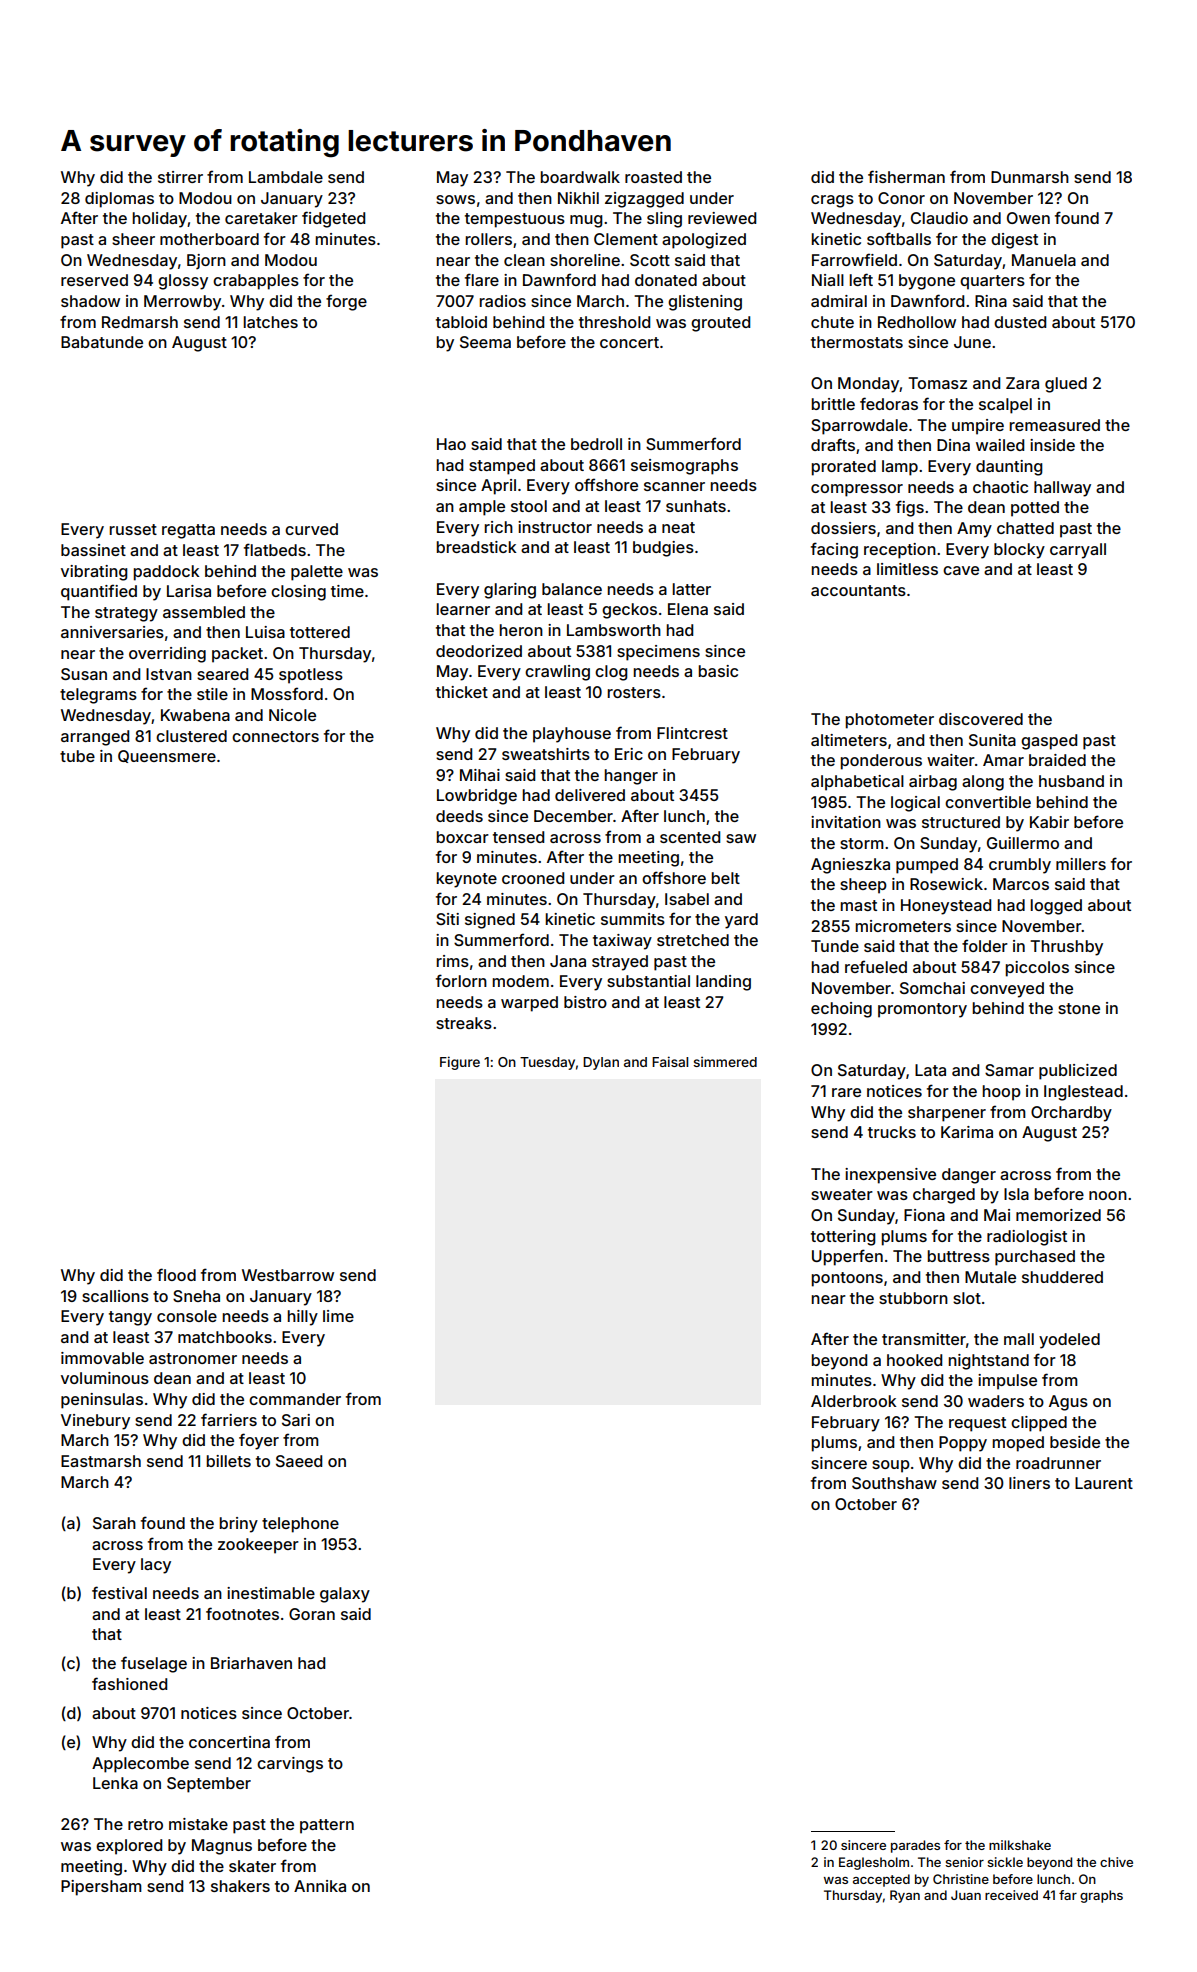 Image resolution: width=1197 pixels, height=1972 pixels. I want to click on sows, so click(455, 199).
